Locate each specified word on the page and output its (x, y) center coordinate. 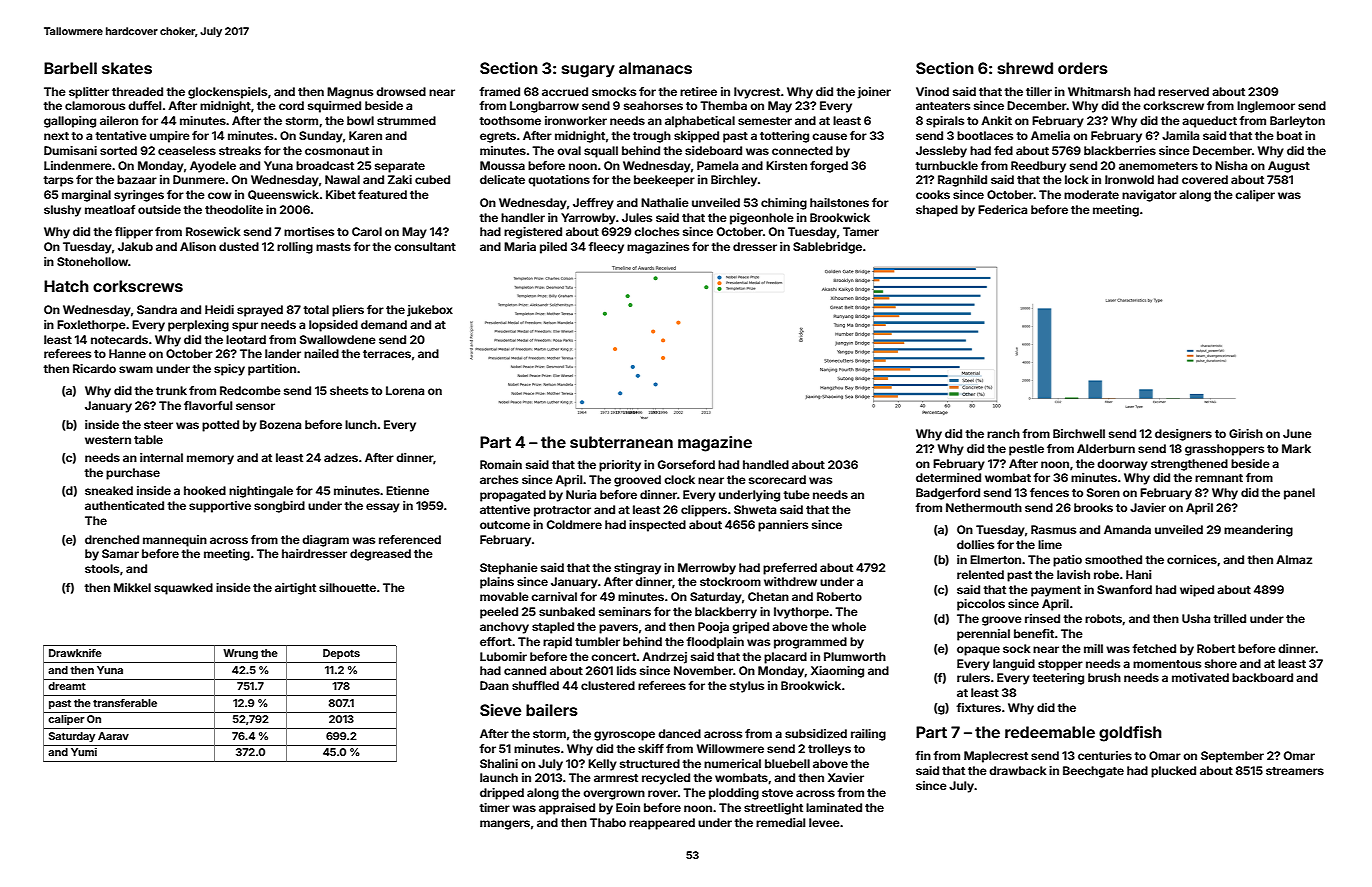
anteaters (943, 106)
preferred (790, 569)
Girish (1246, 433)
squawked (183, 589)
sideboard (713, 150)
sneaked (109, 490)
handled (766, 464)
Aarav (113, 736)
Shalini (499, 763)
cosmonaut (337, 151)
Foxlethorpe (91, 326)
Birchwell (1079, 433)
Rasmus (1053, 529)
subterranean (621, 442)
